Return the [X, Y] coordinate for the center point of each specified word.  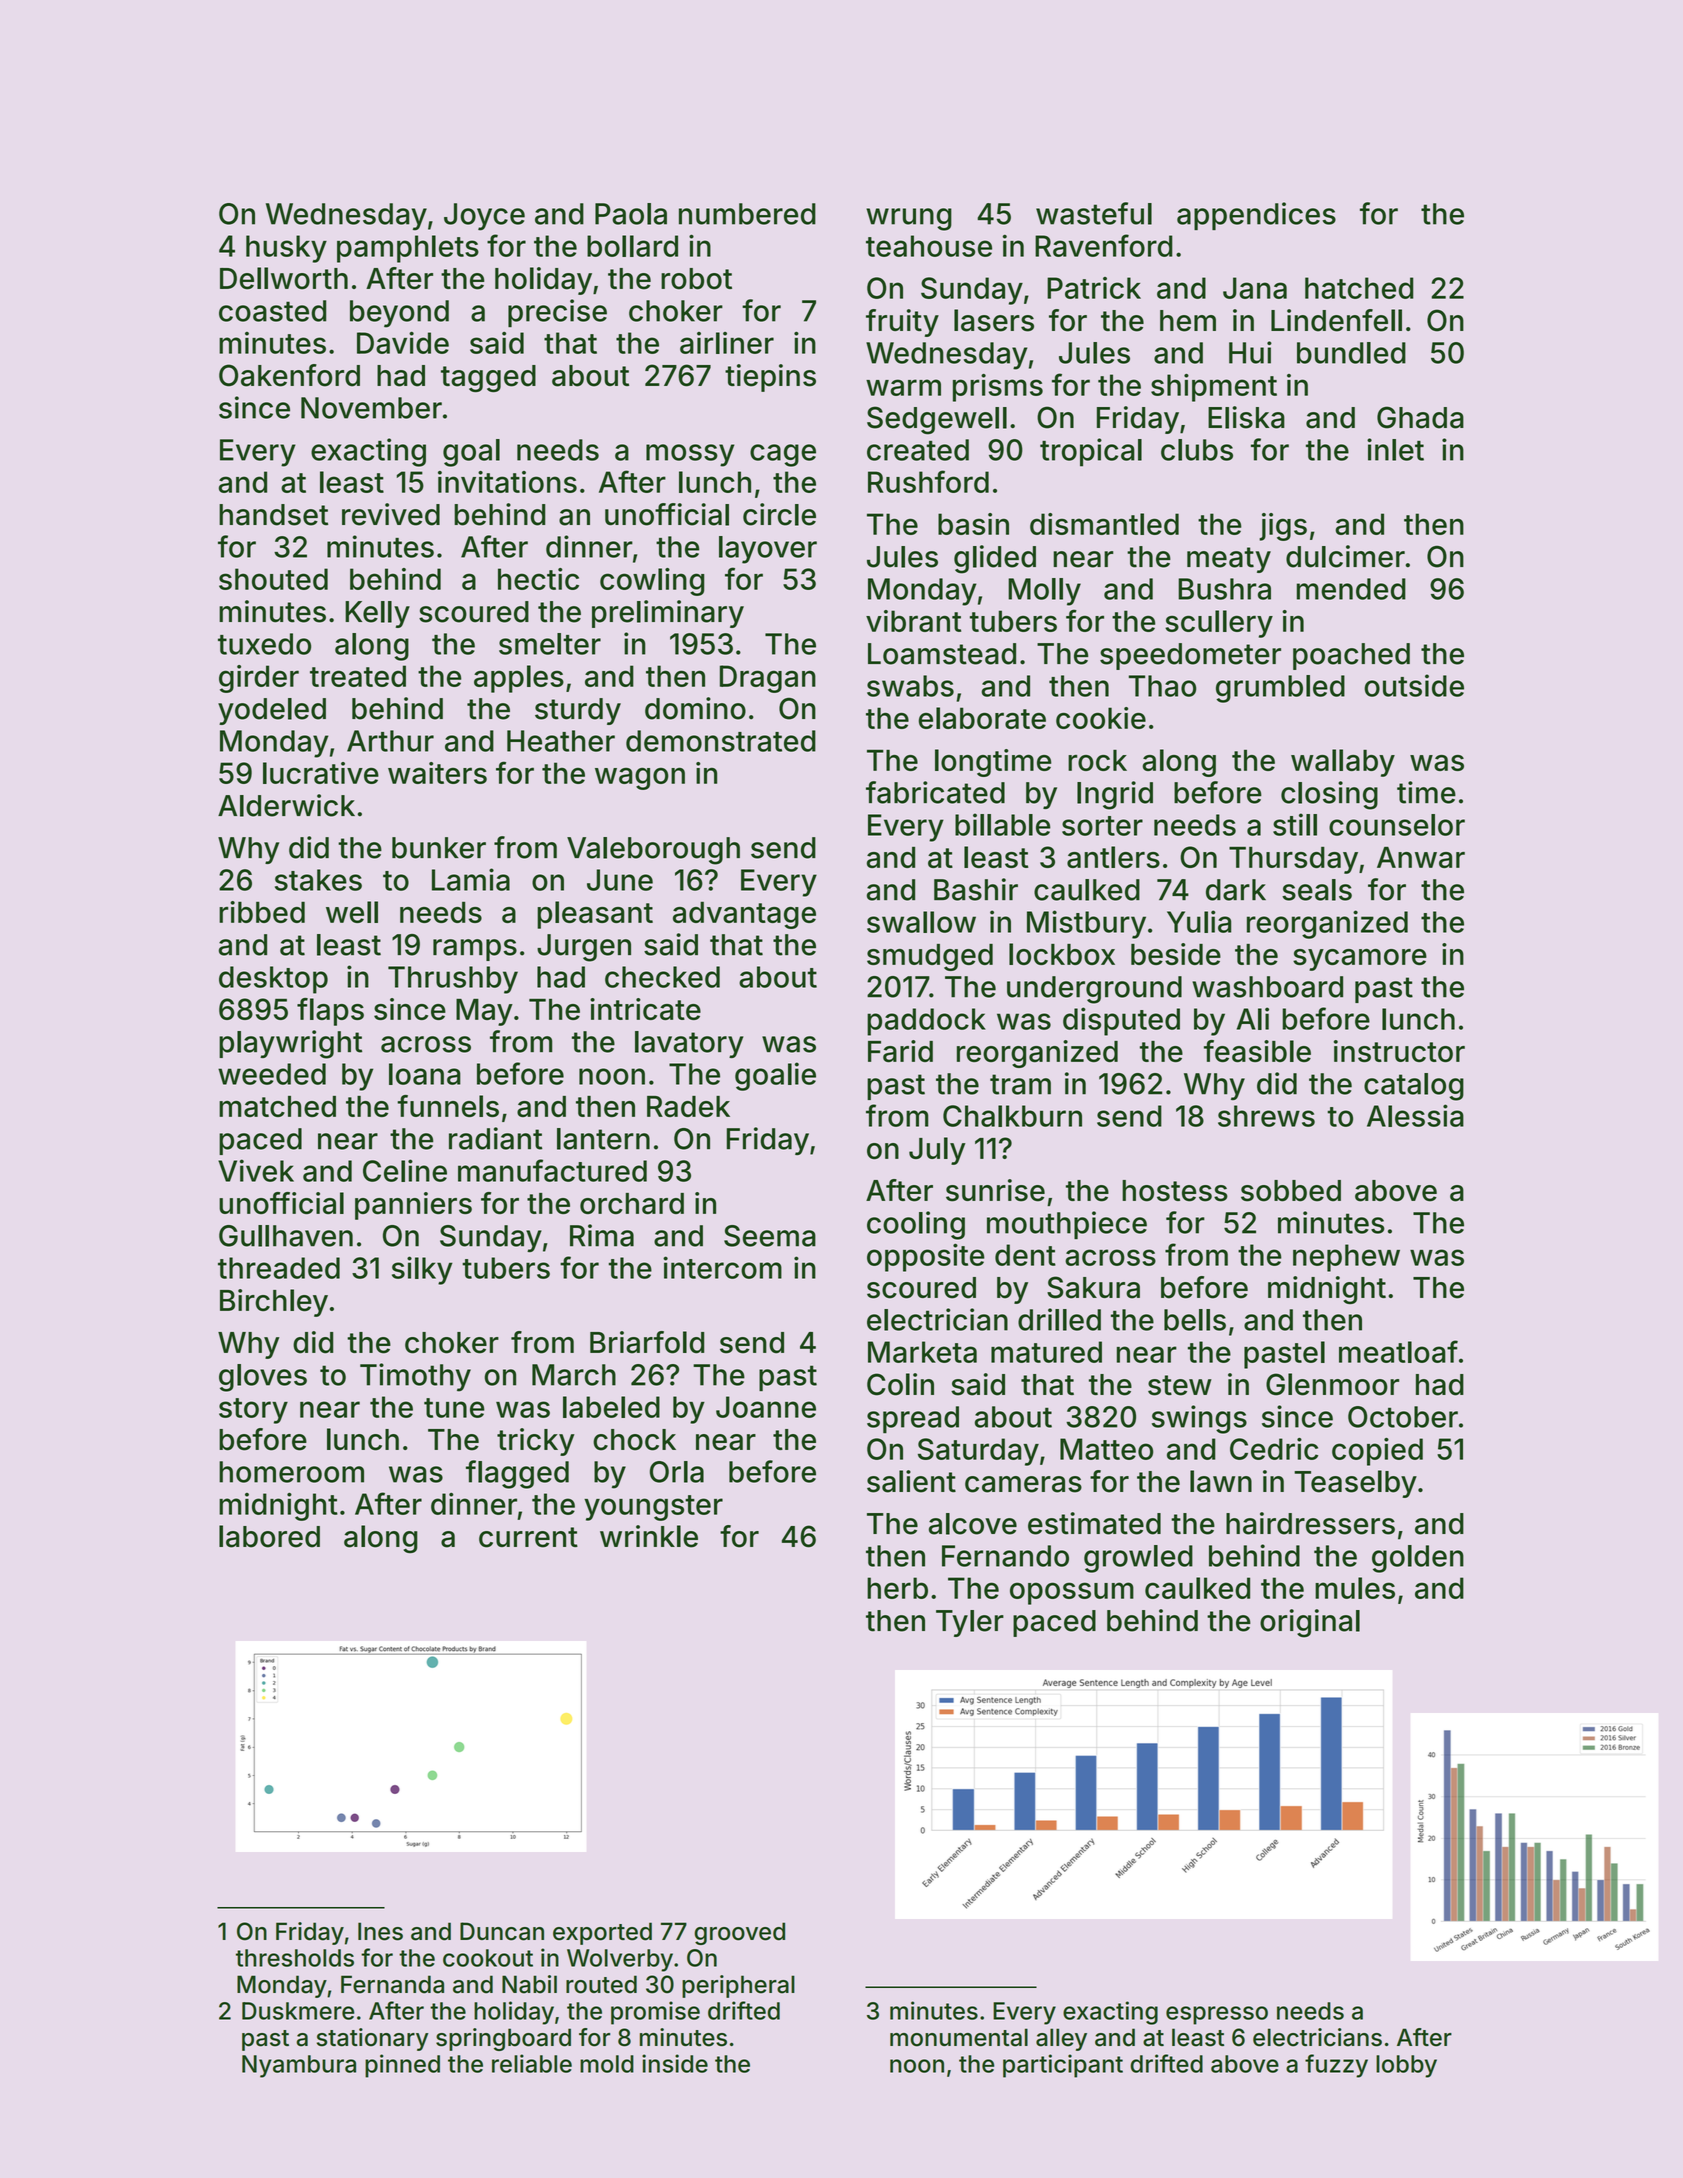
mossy [690, 455]
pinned [402, 2066]
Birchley [274, 1303]
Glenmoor [1332, 1384]
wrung [909, 219]
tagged [488, 378]
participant [1063, 2066]
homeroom [291, 1472]
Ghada [1420, 417]
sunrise [995, 1190]
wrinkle [649, 1536]
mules [1355, 1588]
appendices [1256, 216]
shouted [273, 579]
